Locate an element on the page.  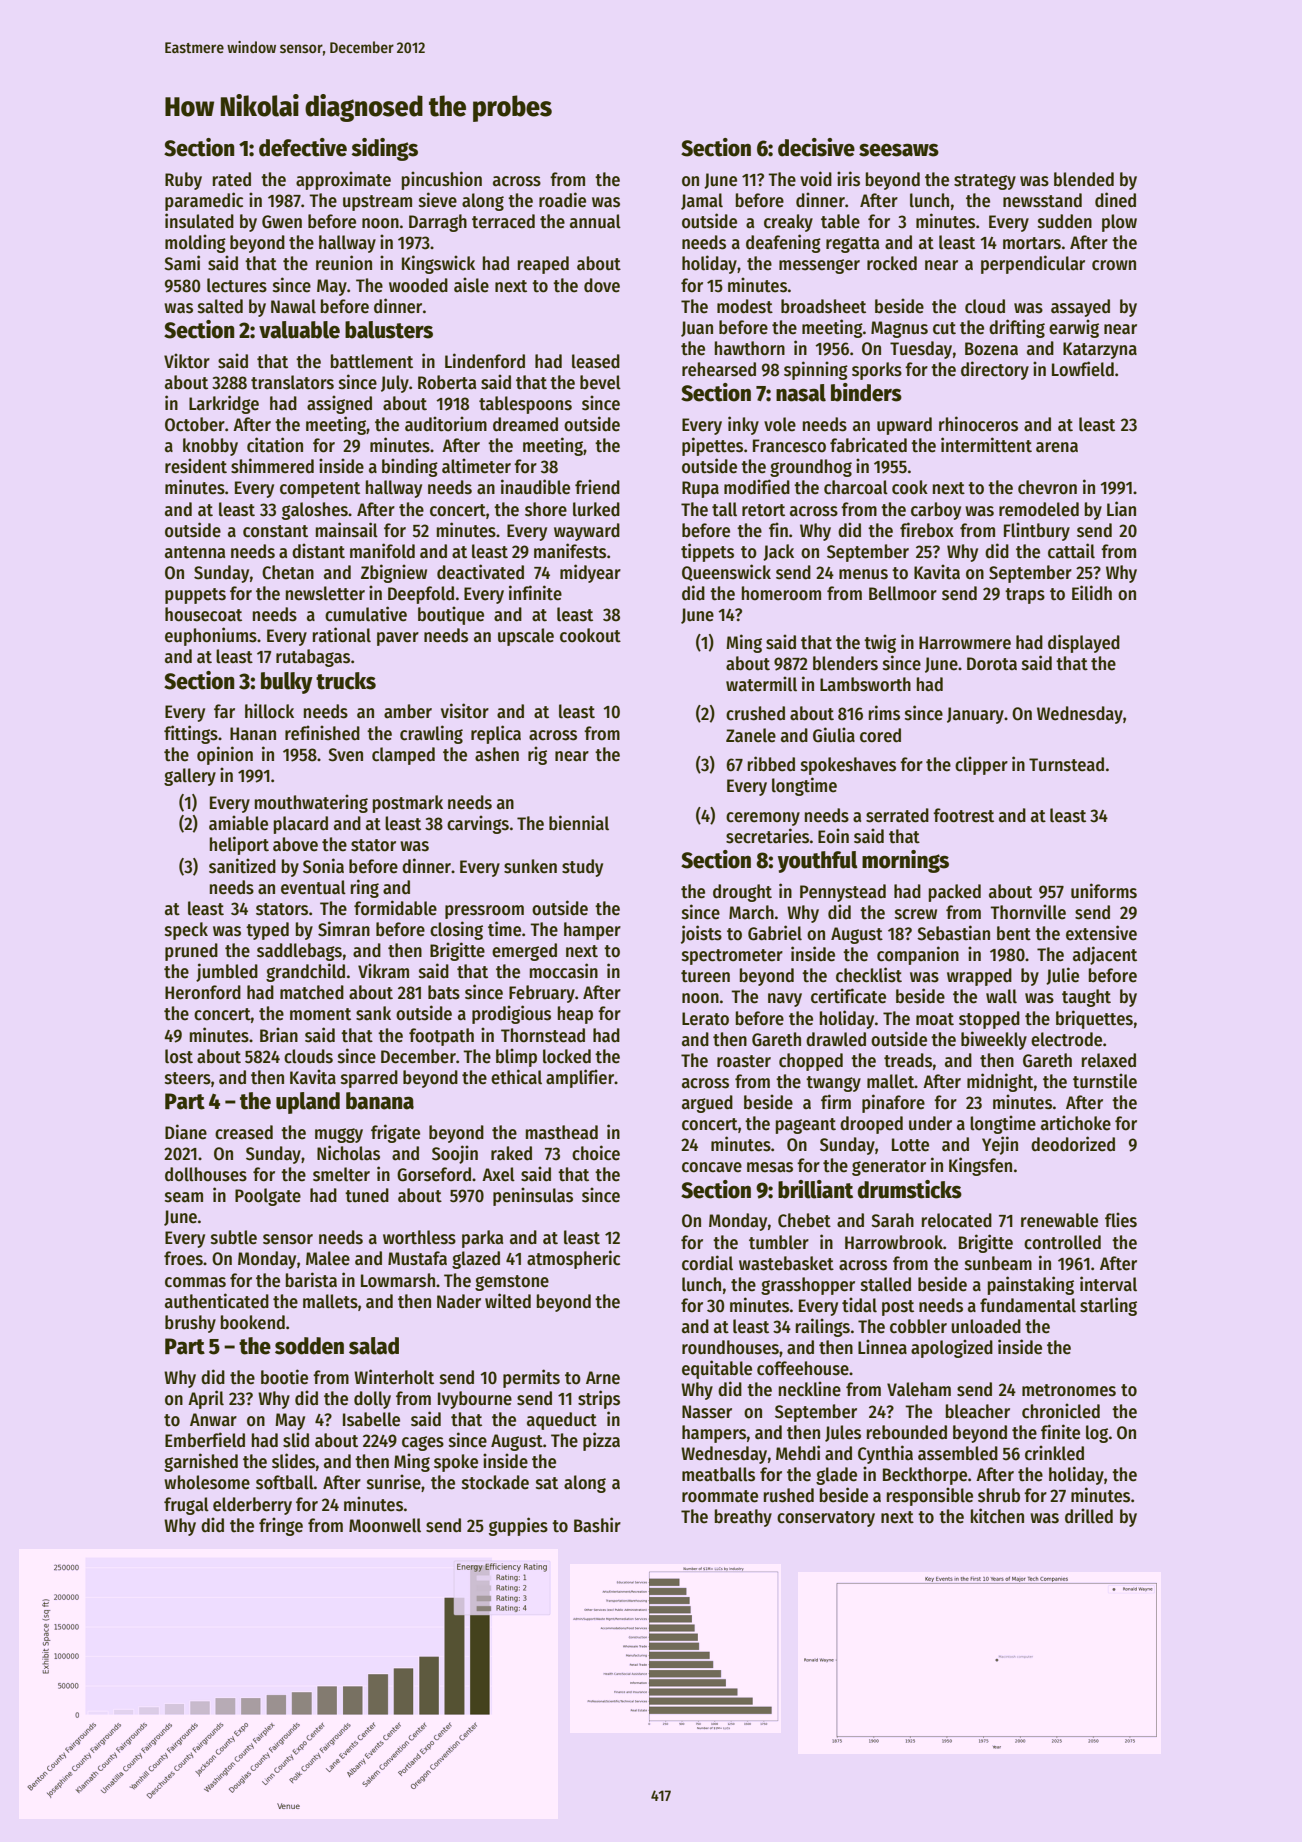
salad is located at coordinates (374, 1346).
